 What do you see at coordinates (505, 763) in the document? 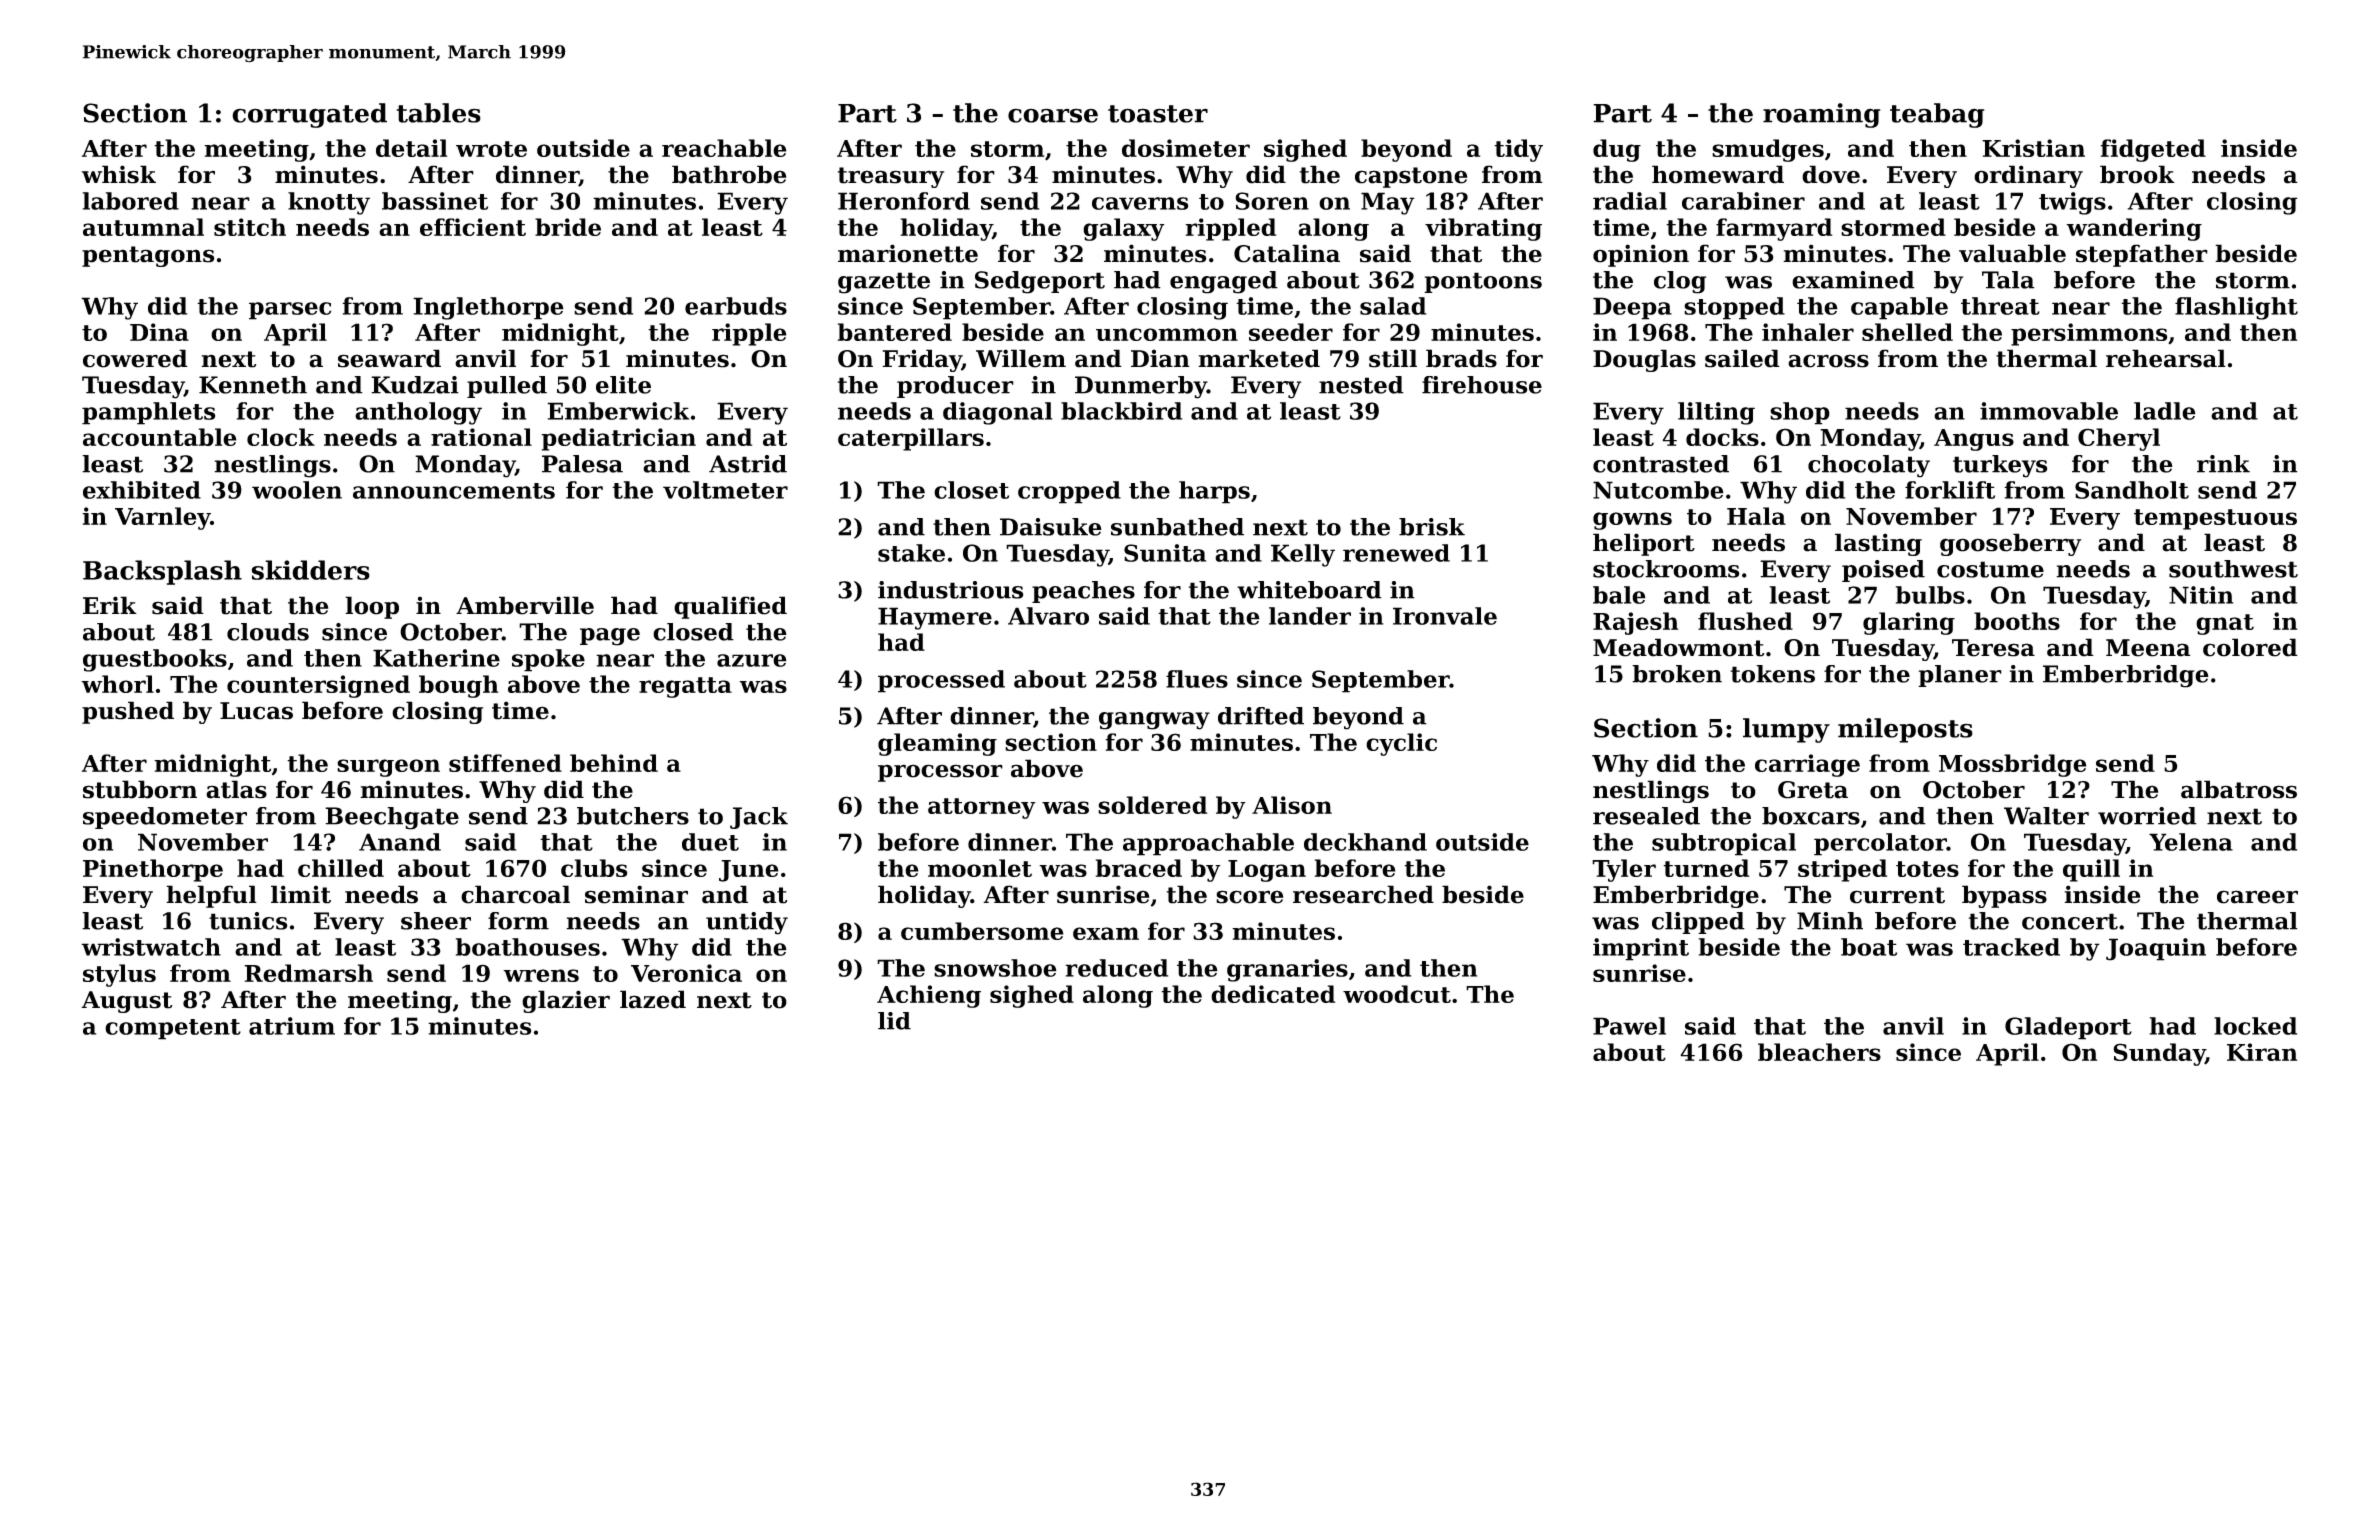
I see `stiffened` at bounding box center [505, 763].
